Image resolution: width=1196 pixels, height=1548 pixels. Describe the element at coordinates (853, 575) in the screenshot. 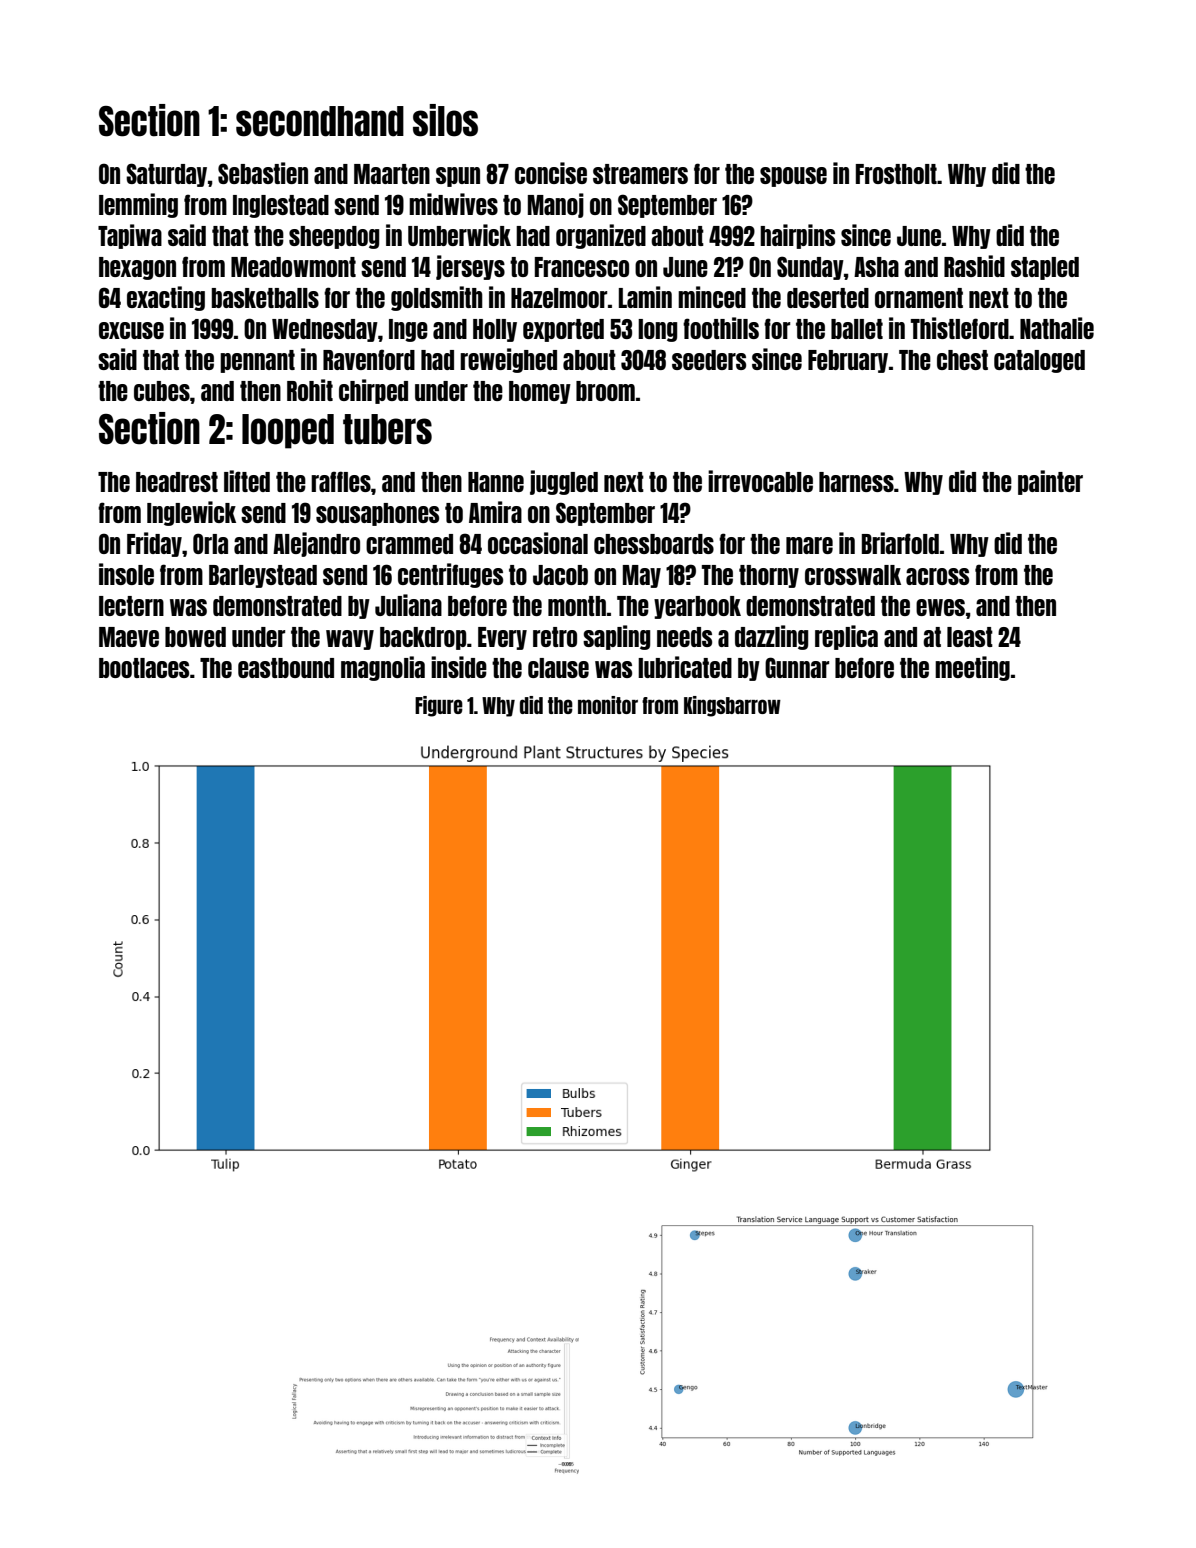

I see `crosswalk` at that location.
